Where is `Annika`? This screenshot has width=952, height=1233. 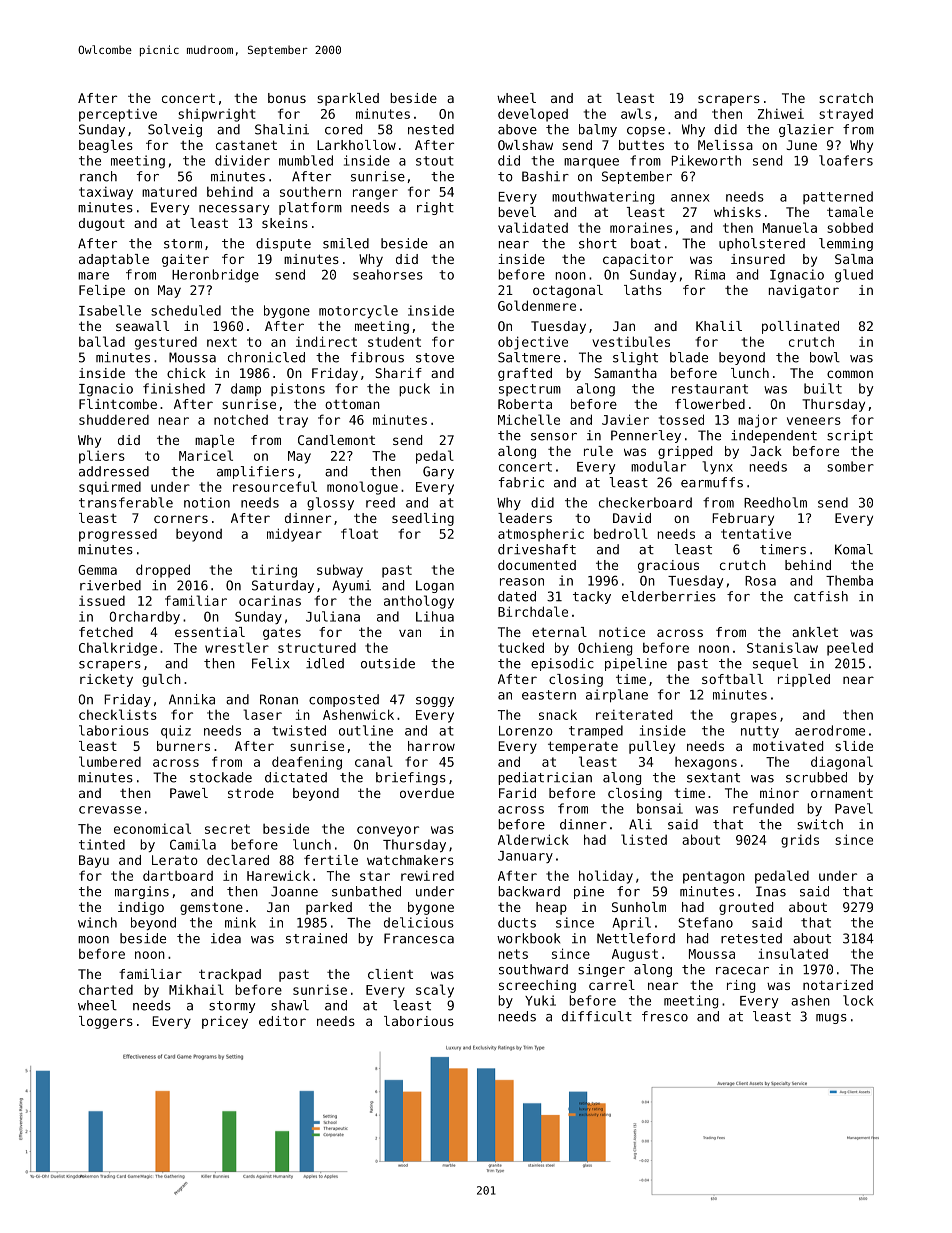 Annika is located at coordinates (192, 699).
